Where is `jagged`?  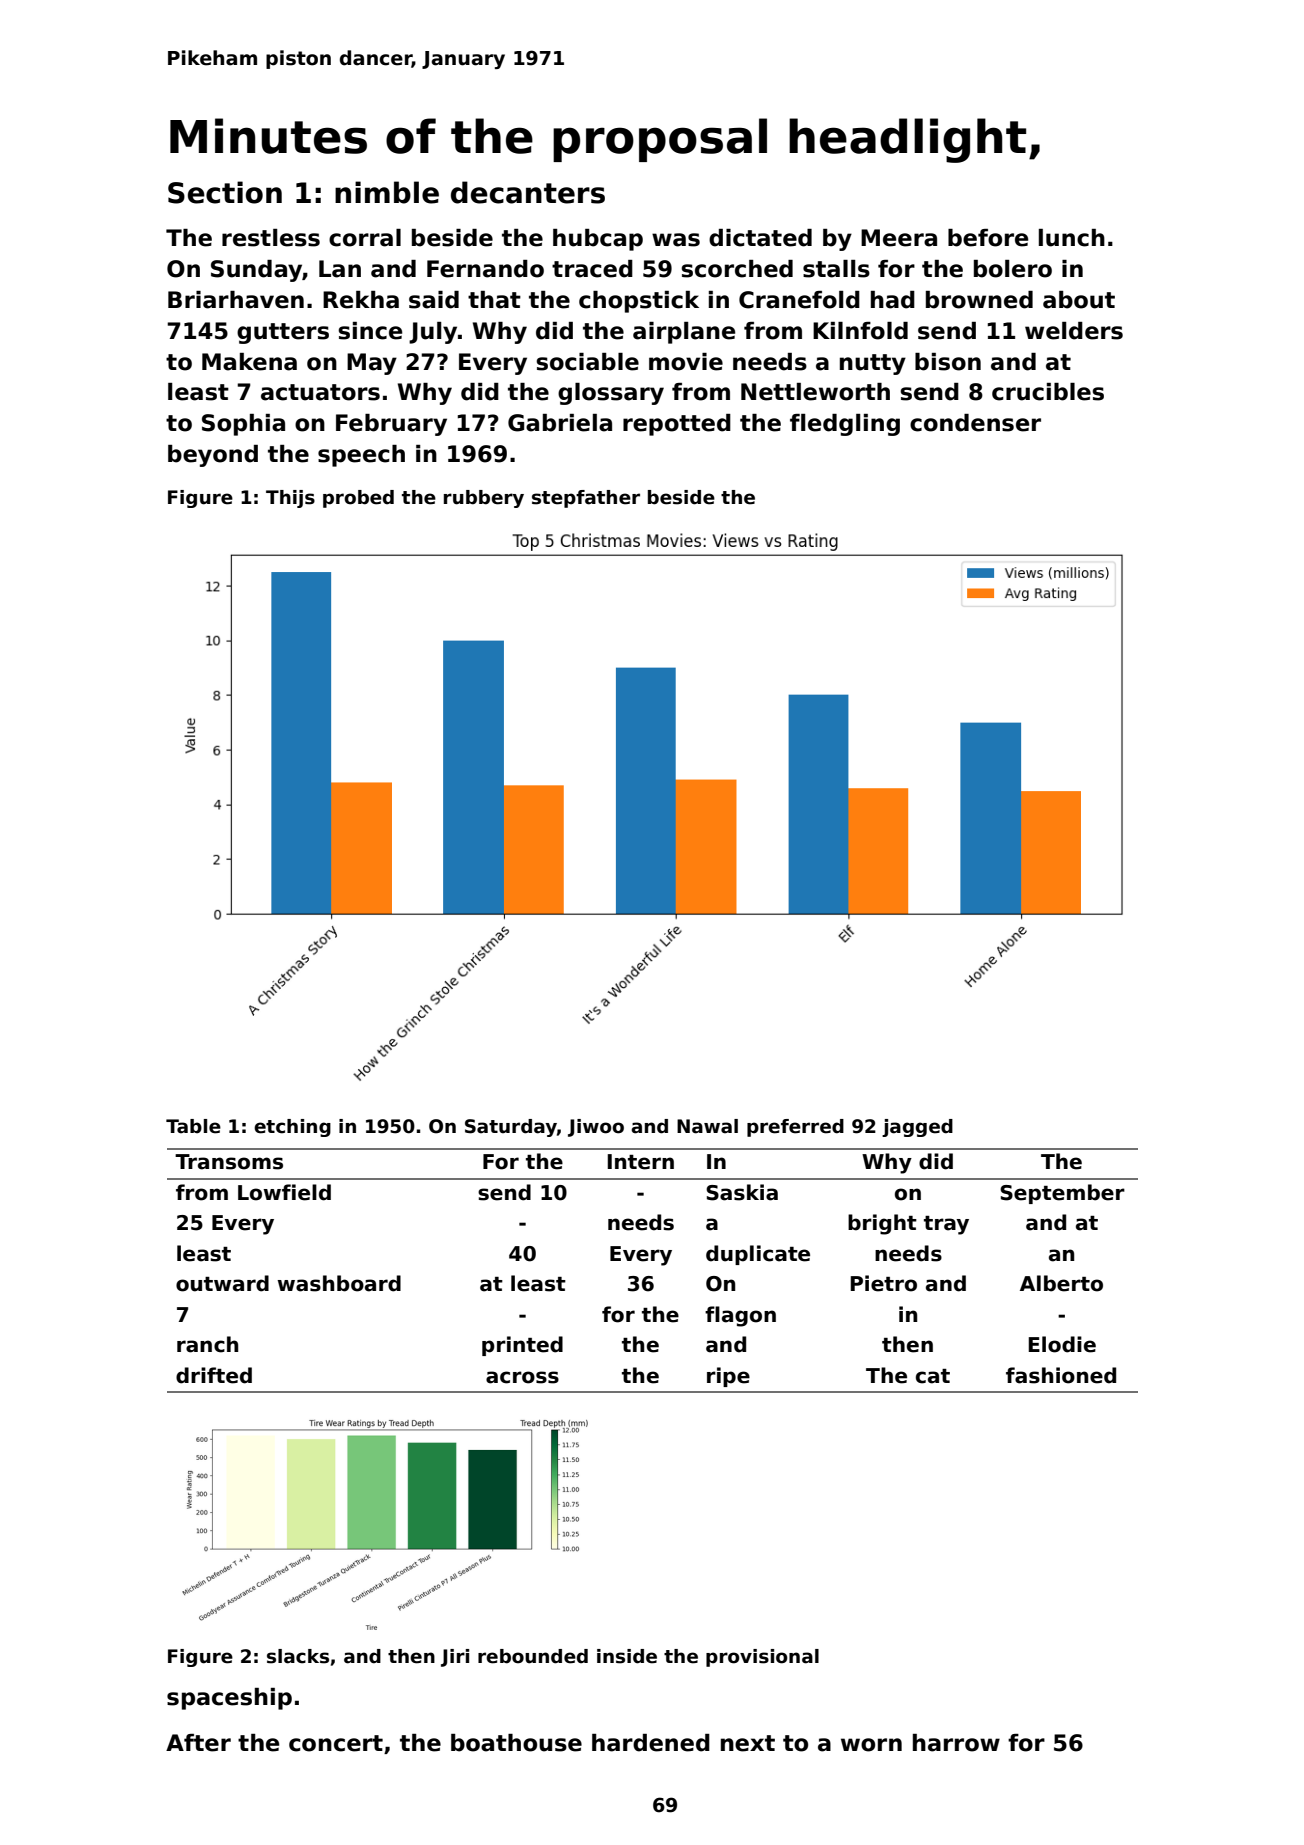 jagged is located at coordinates (917, 1128).
